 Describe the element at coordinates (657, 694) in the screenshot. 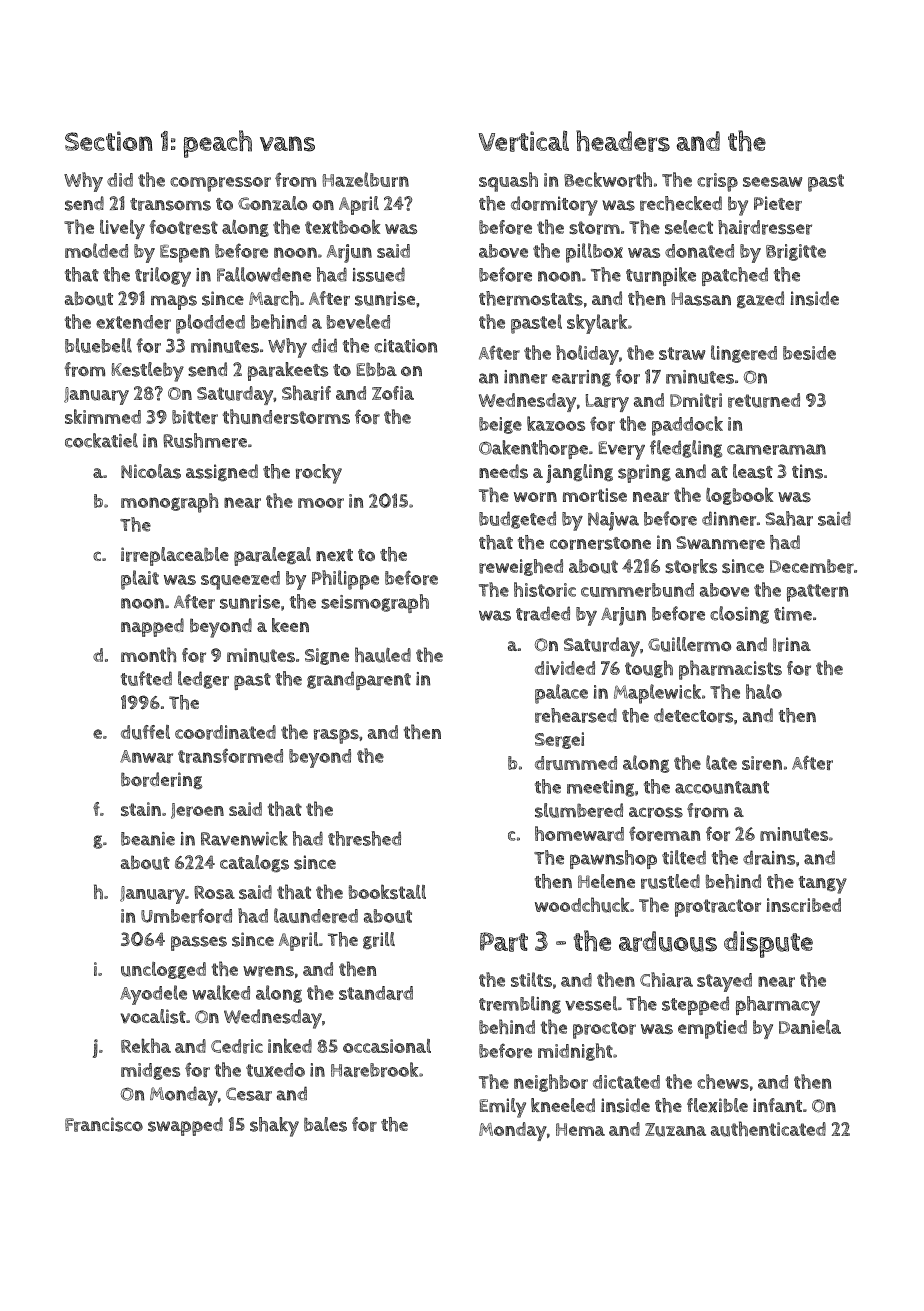

I see `Maplewick` at that location.
